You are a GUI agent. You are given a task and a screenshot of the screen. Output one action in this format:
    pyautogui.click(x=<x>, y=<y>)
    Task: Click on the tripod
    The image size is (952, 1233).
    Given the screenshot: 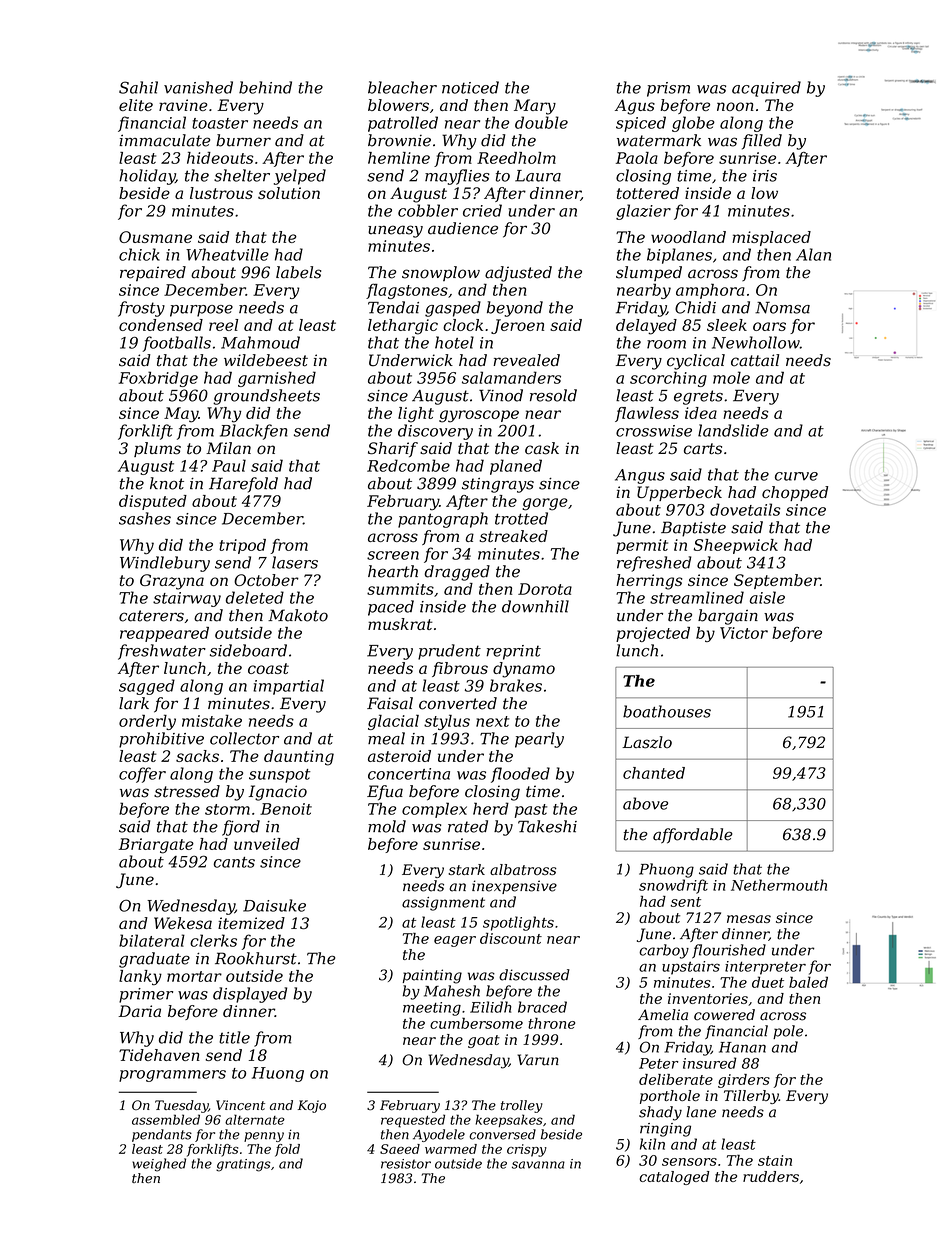 What is the action you would take?
    pyautogui.click(x=242, y=546)
